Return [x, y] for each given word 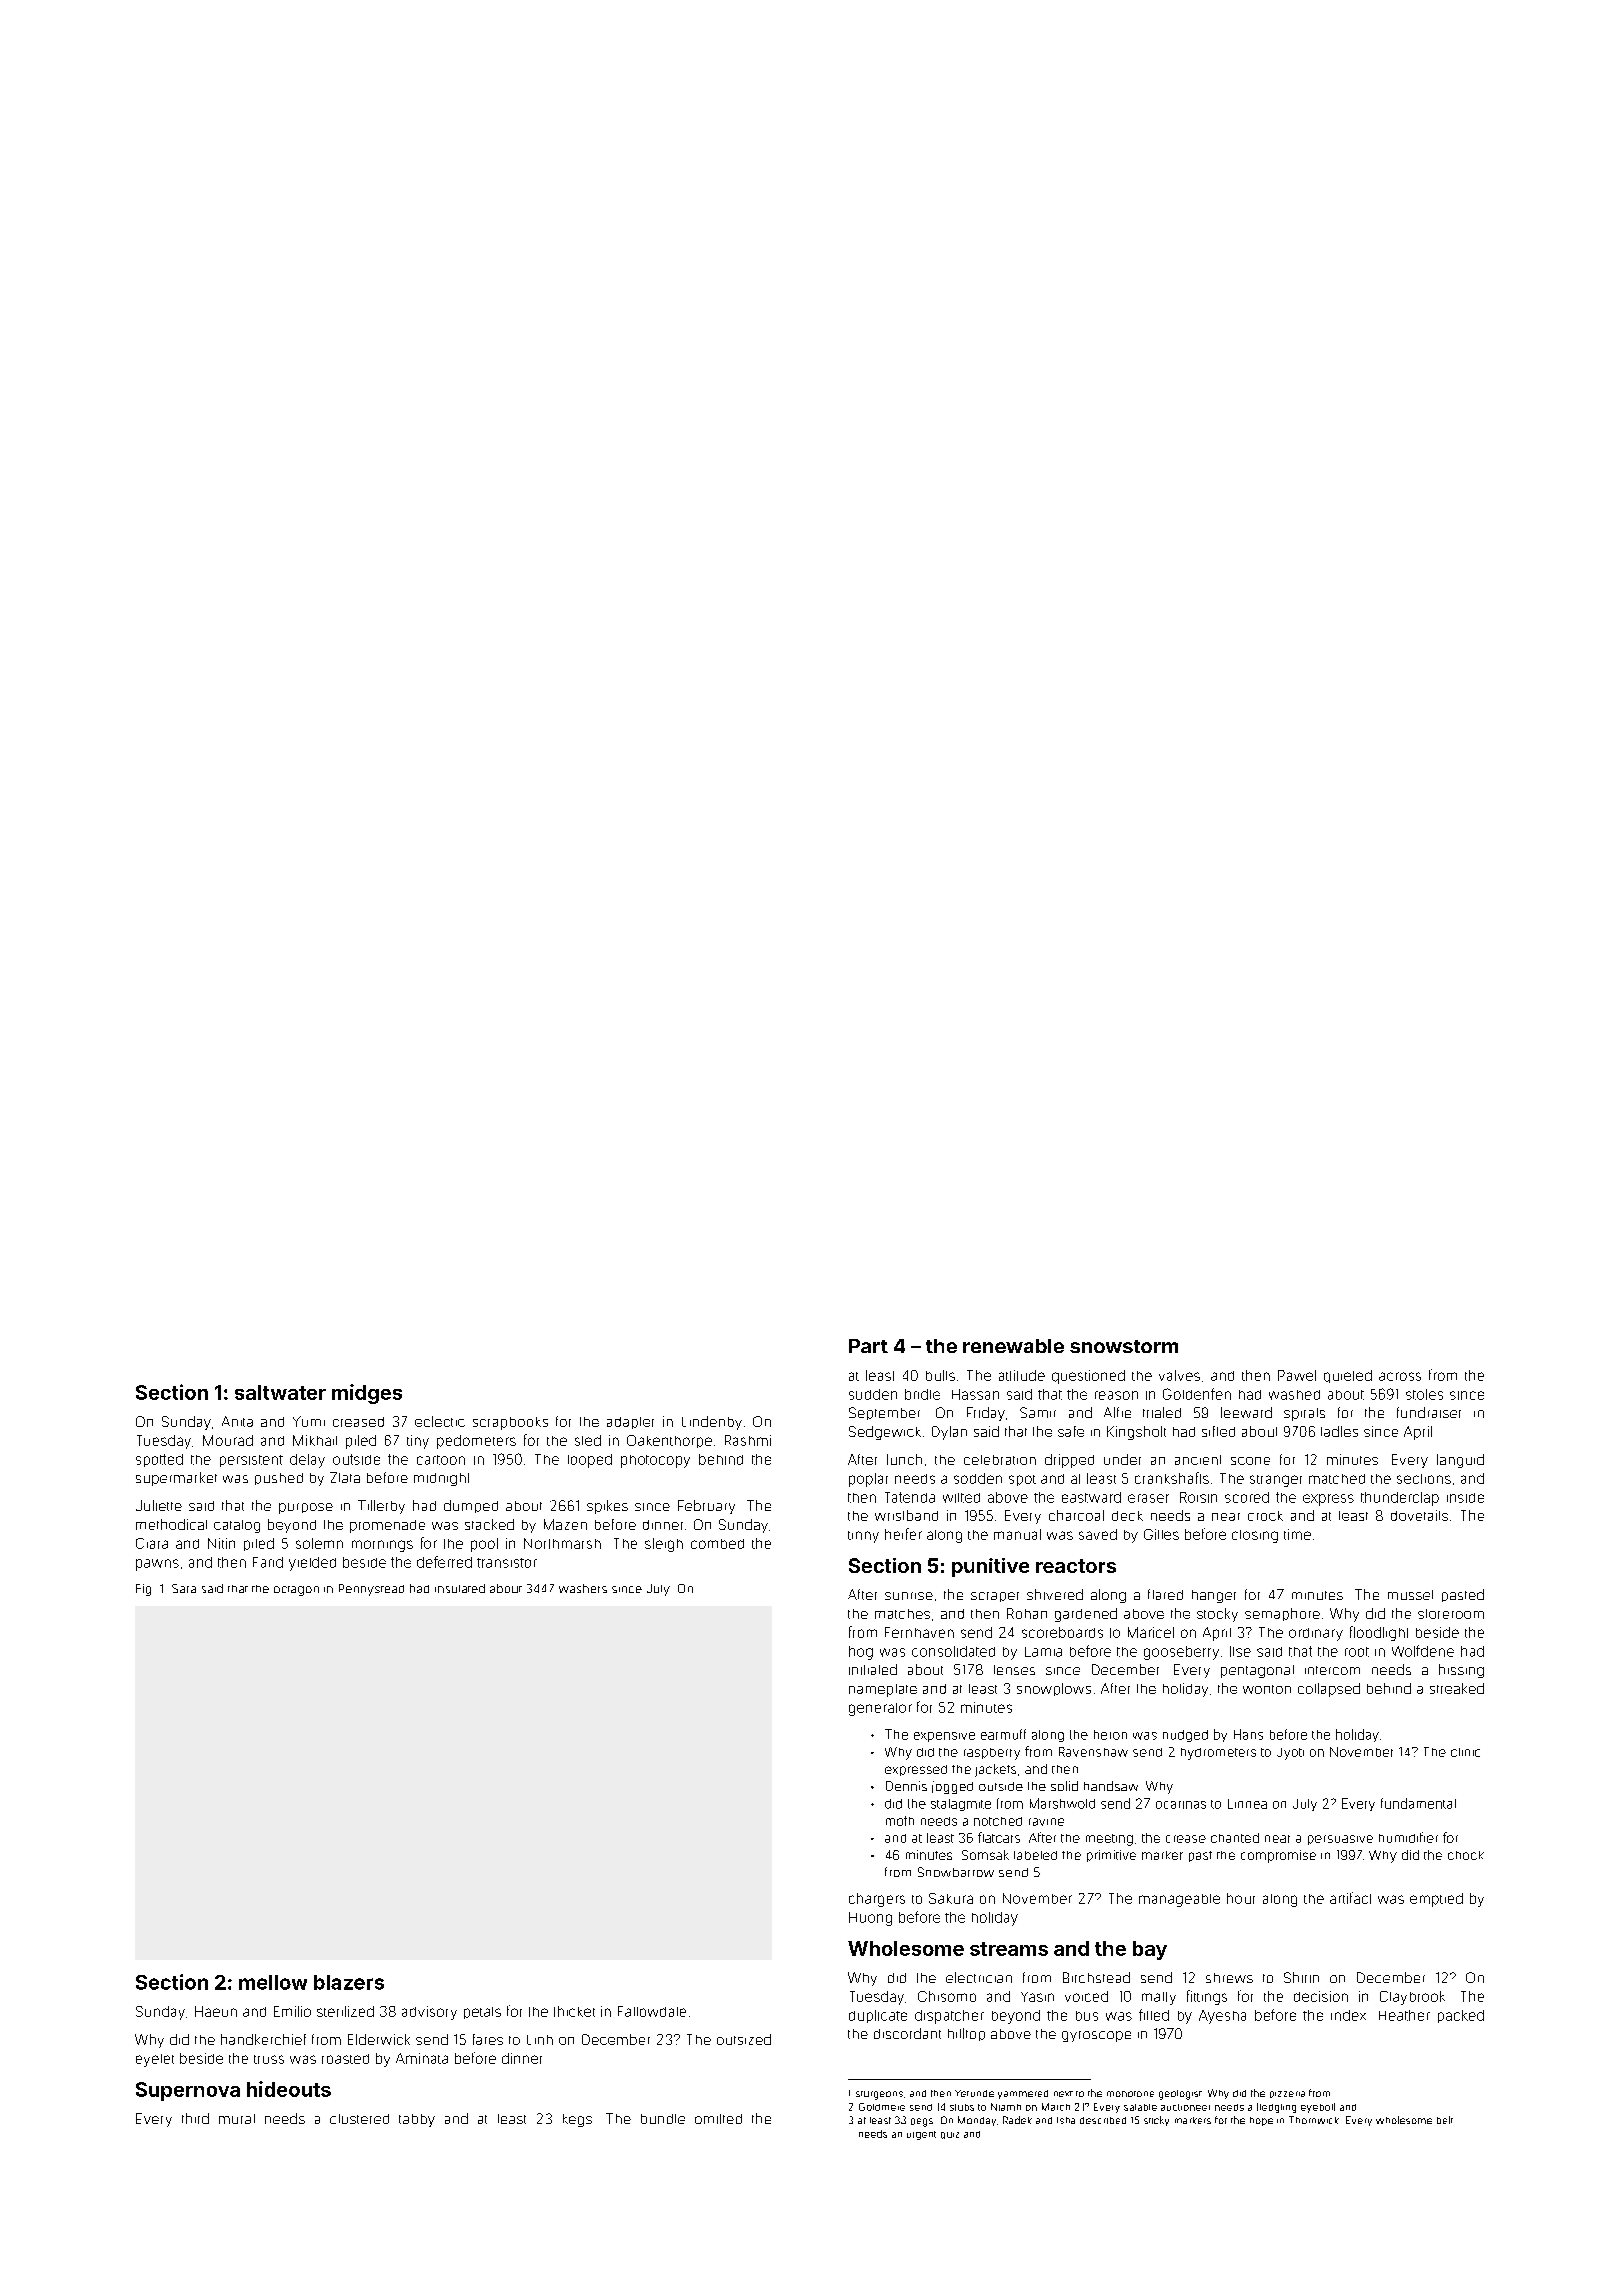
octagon [296, 1591]
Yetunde [974, 2093]
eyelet [155, 2060]
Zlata [345, 1477]
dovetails [1419, 1515]
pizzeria [1287, 2094]
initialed [873, 1669]
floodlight [1379, 1633]
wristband [906, 1515]
